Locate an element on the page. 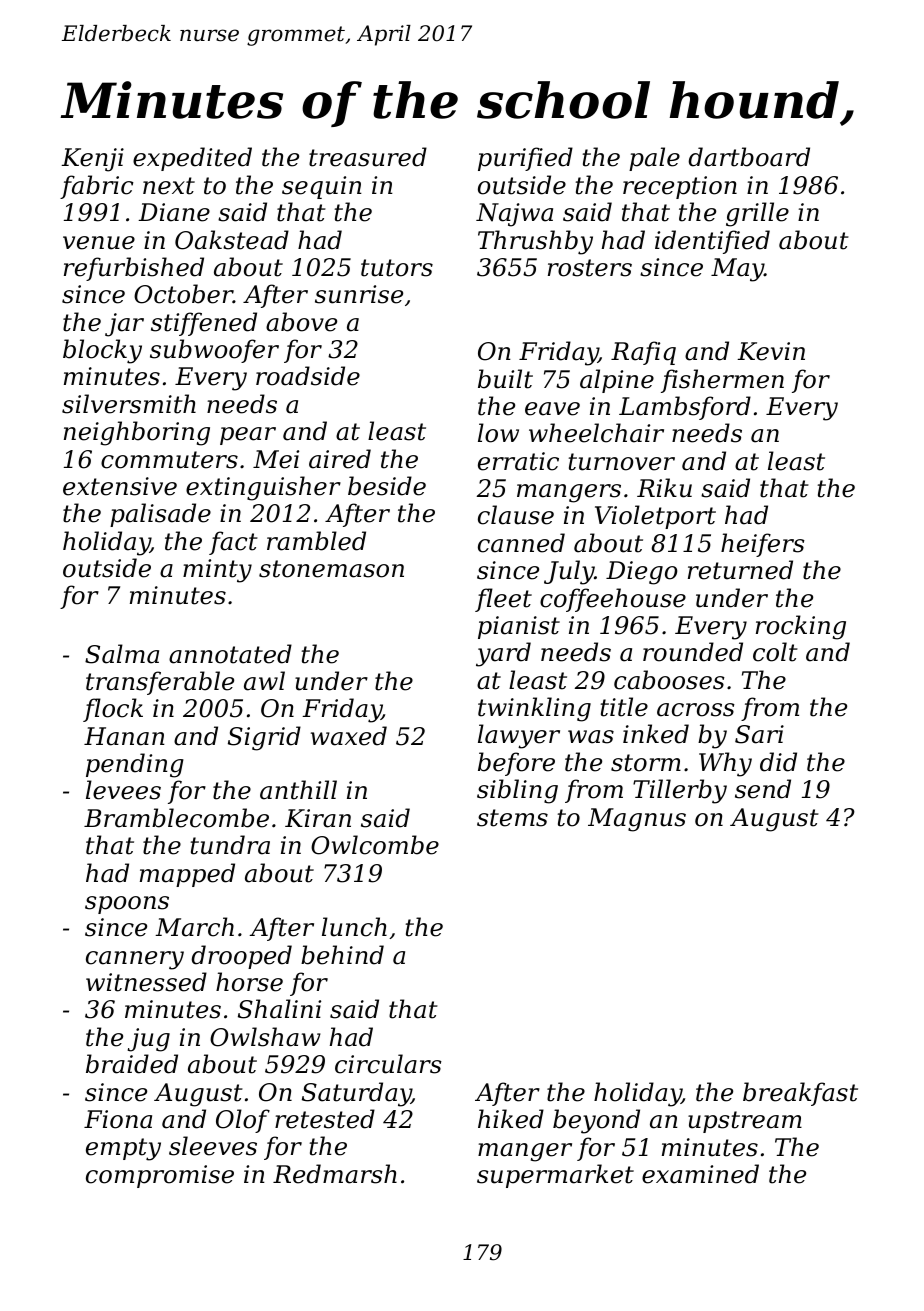  compromise is located at coordinates (160, 1176).
